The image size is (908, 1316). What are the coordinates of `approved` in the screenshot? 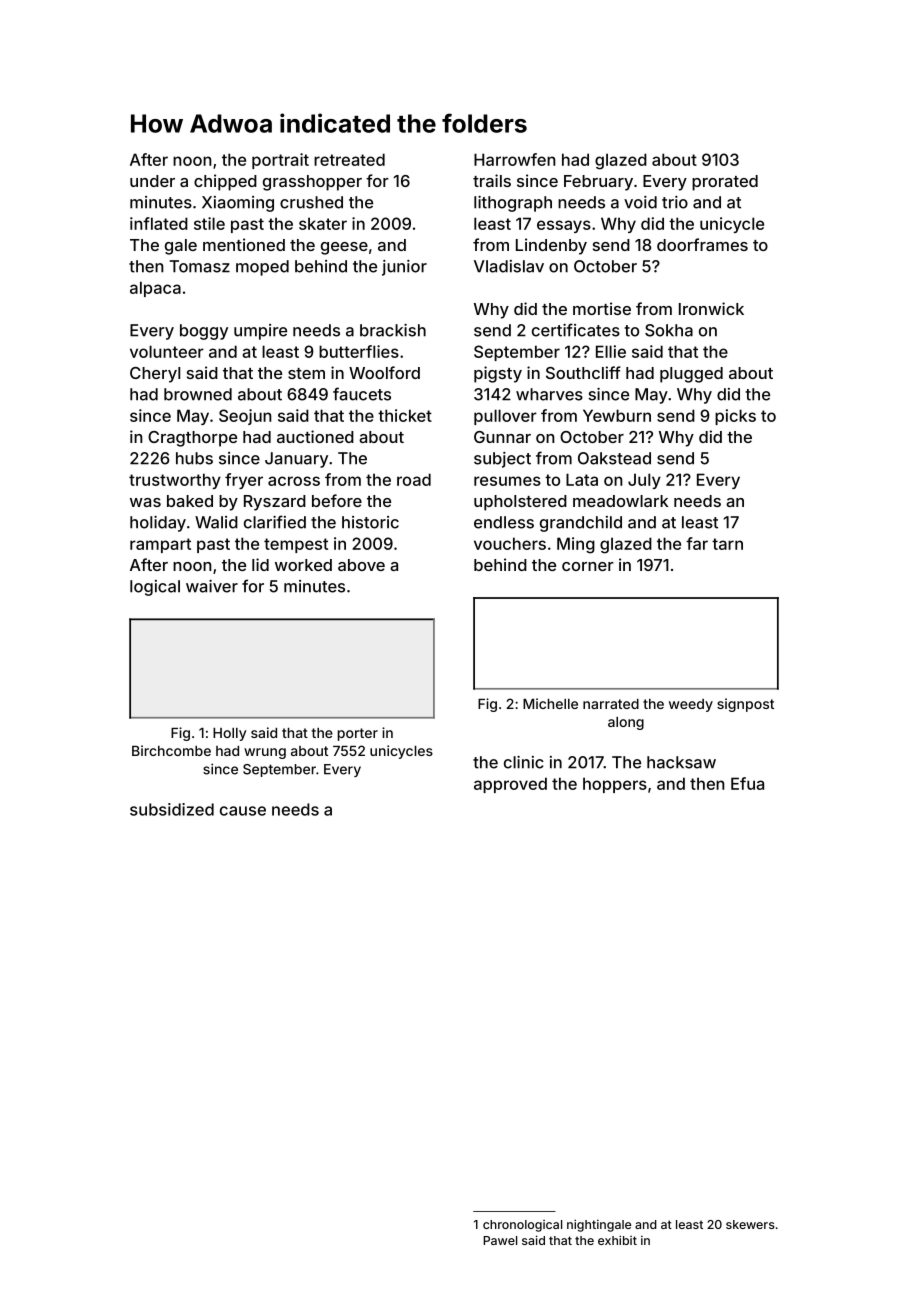 It's located at (510, 785).
